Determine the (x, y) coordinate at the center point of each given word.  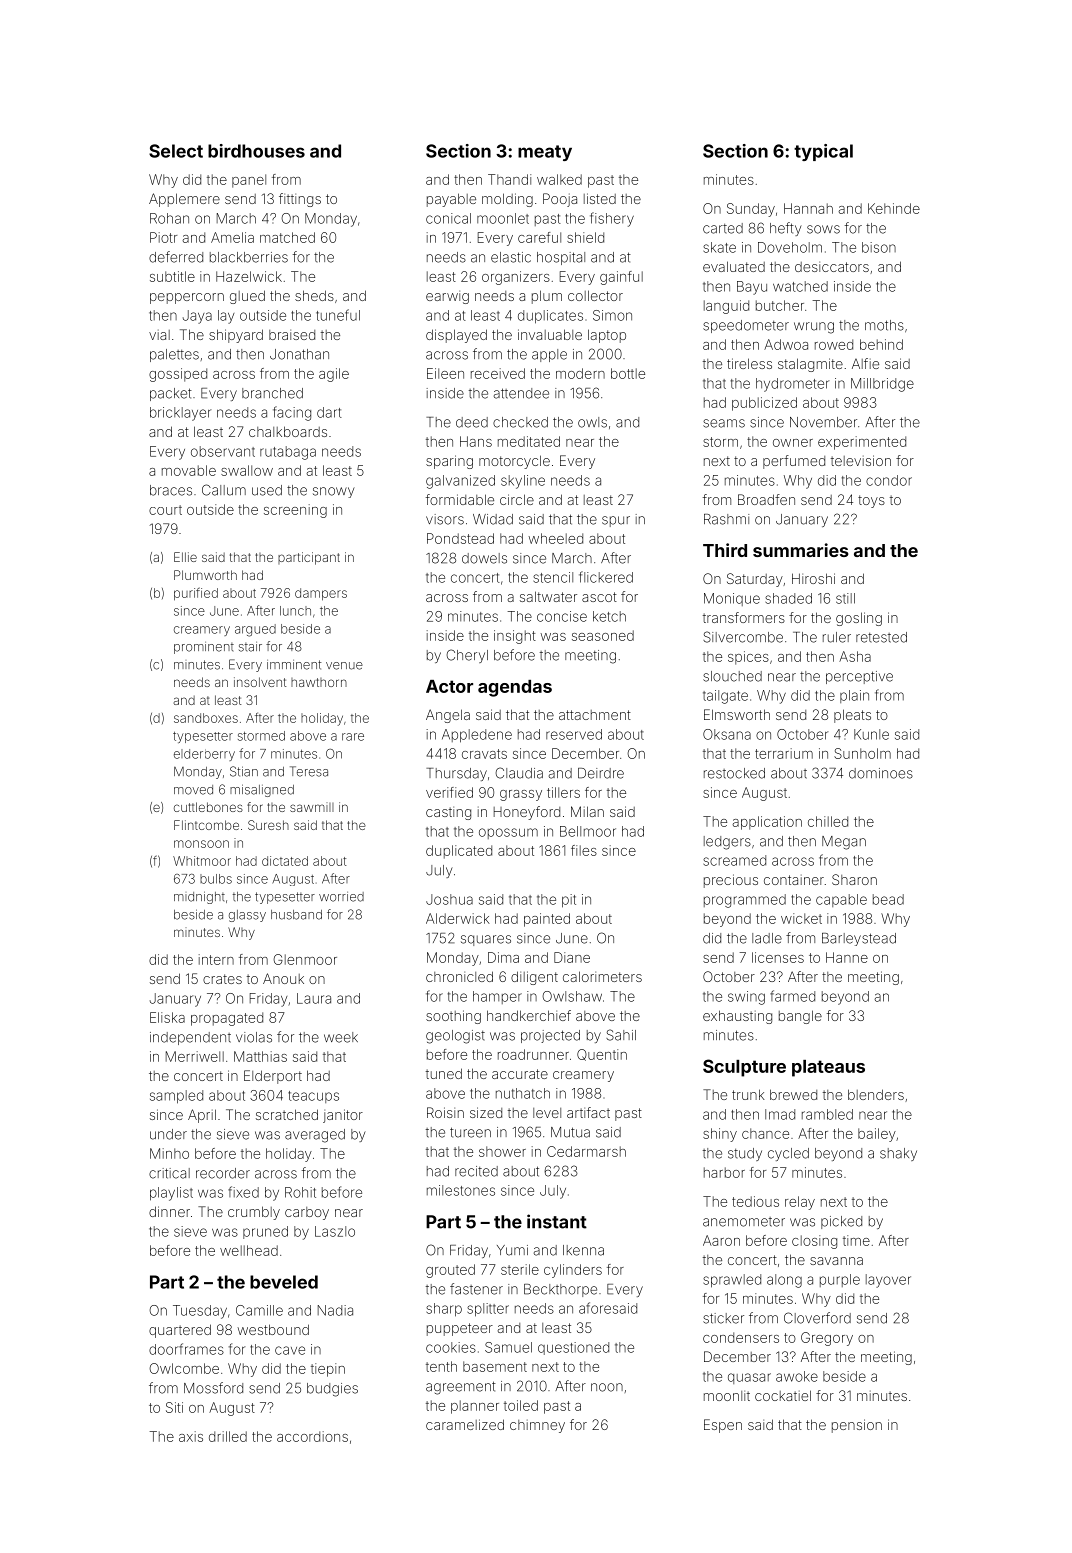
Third (725, 550)
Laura (314, 998)
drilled (228, 1436)
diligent (534, 978)
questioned (573, 1348)
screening (295, 511)
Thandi (509, 179)
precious (731, 881)
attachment (595, 715)
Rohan (169, 218)
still (845, 598)
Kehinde (894, 208)
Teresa (309, 771)
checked (520, 422)
